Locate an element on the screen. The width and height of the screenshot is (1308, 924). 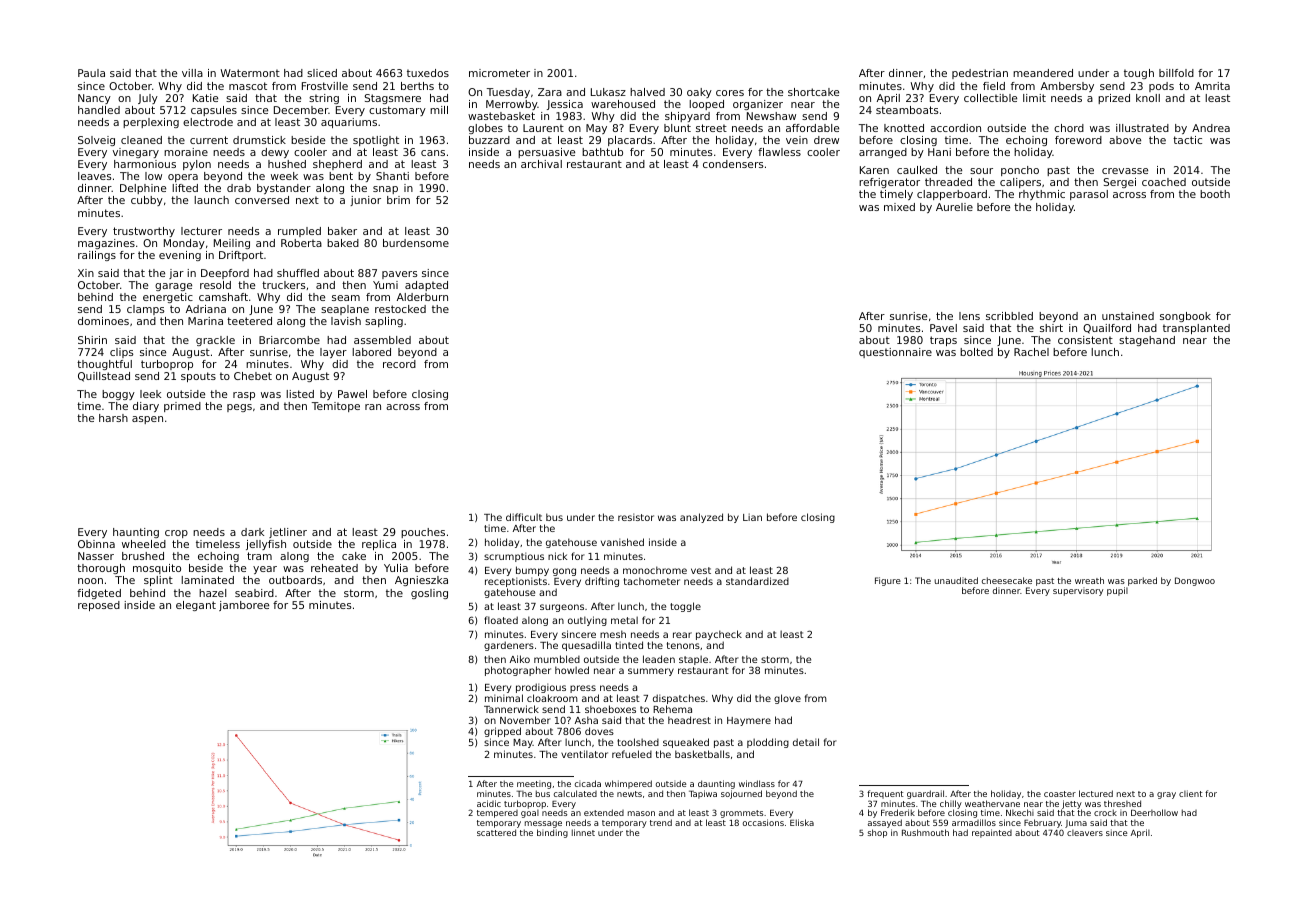
knotted is located at coordinates (904, 128).
